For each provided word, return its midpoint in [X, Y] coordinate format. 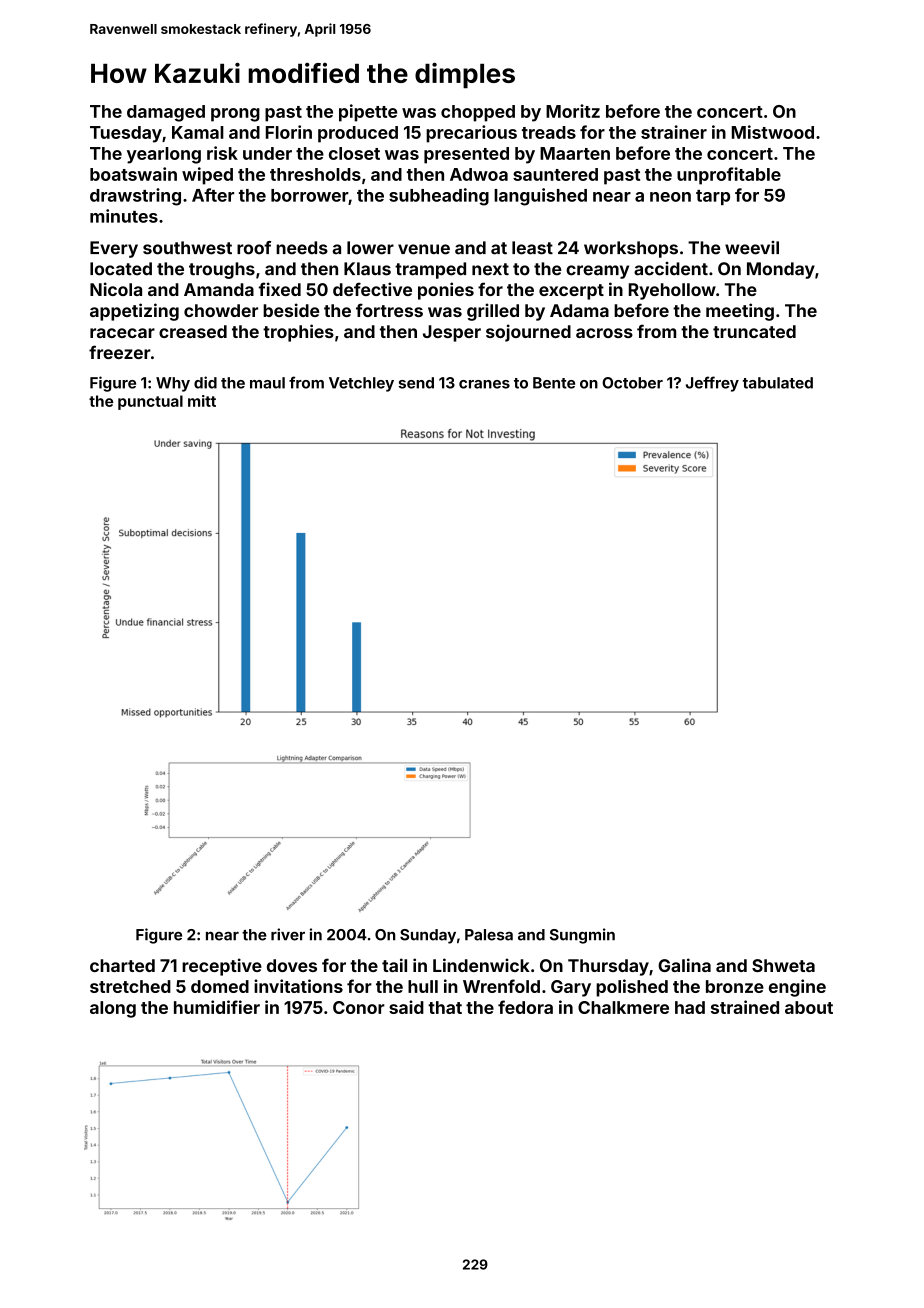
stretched [130, 986]
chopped [478, 113]
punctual [150, 402]
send [416, 383]
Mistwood [773, 132]
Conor [359, 1007]
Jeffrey [712, 384]
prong [235, 115]
